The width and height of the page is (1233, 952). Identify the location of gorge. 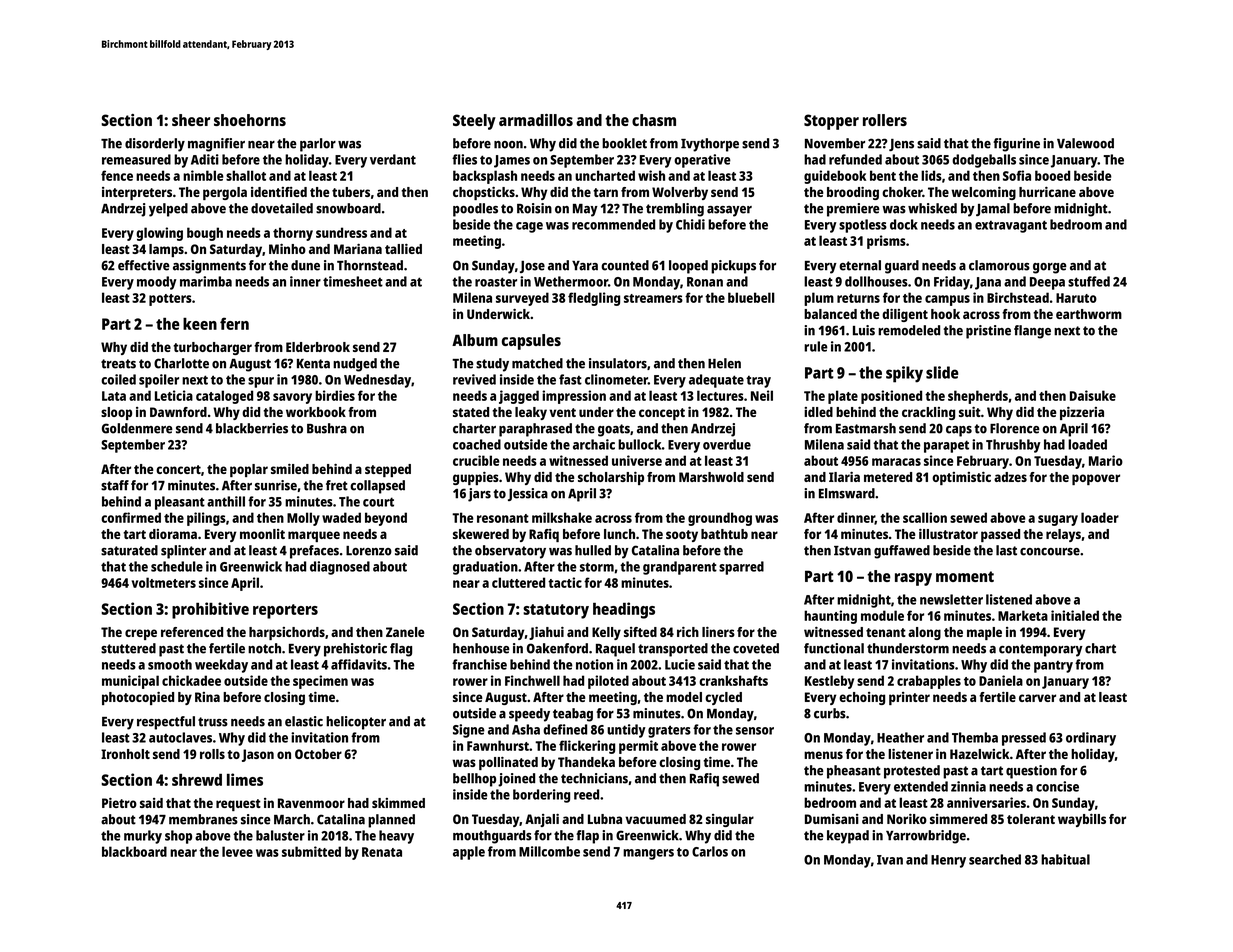
(1050, 268).
